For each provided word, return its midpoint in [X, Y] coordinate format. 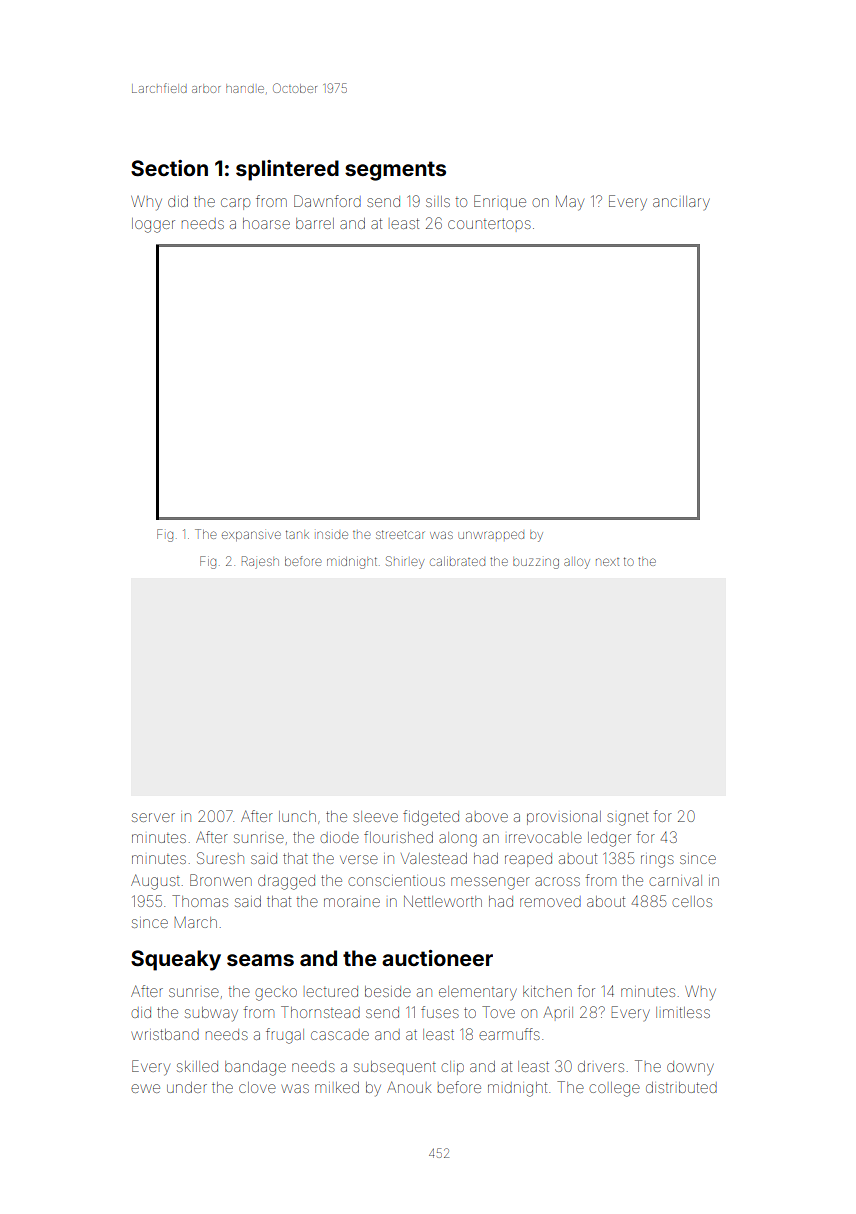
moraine [352, 902]
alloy [577, 563]
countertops [489, 224]
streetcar [400, 534]
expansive [251, 536]
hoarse [266, 223]
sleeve [375, 816]
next [607, 562]
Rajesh [260, 562]
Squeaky [176, 960]
